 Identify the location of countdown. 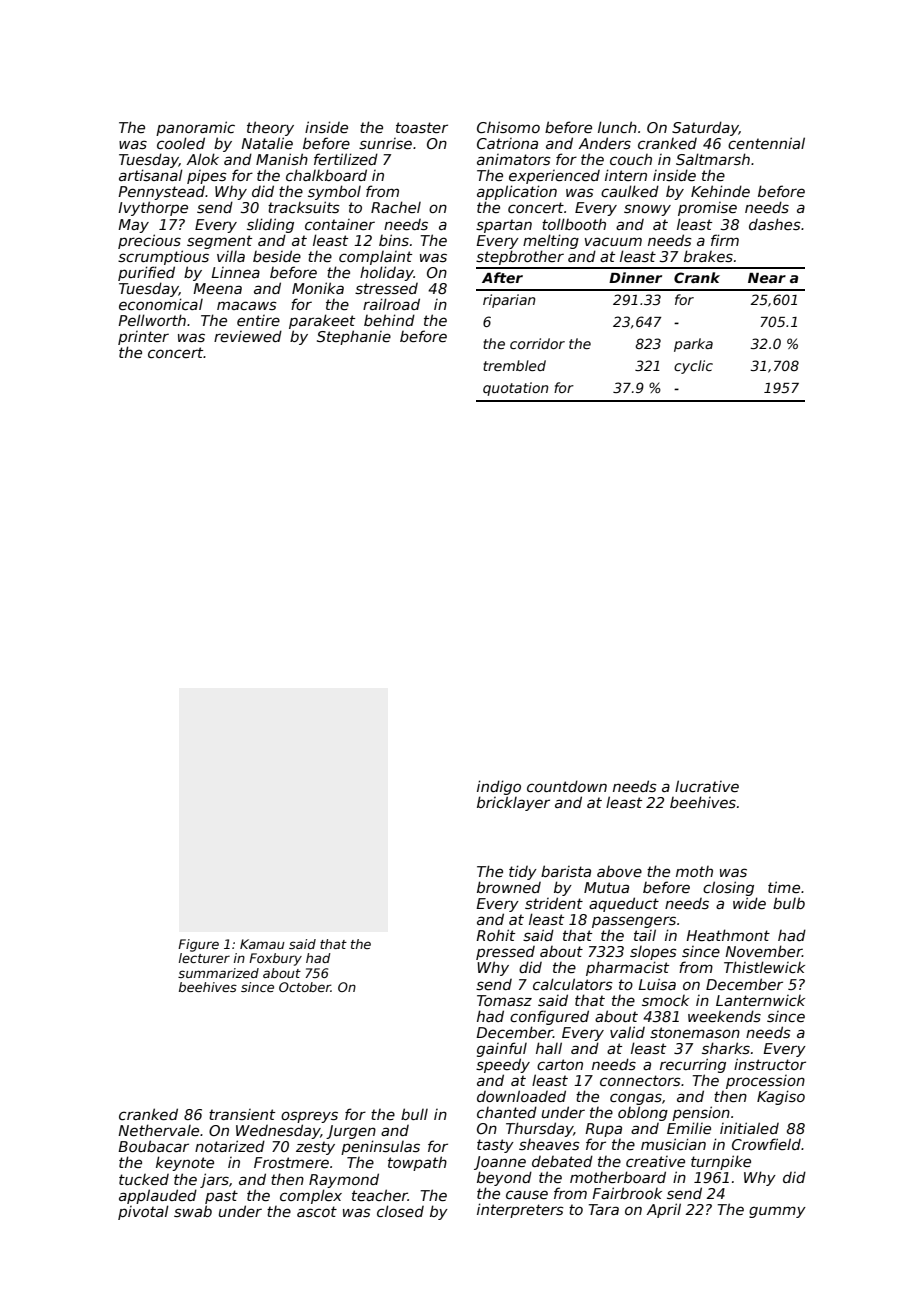
(567, 786).
